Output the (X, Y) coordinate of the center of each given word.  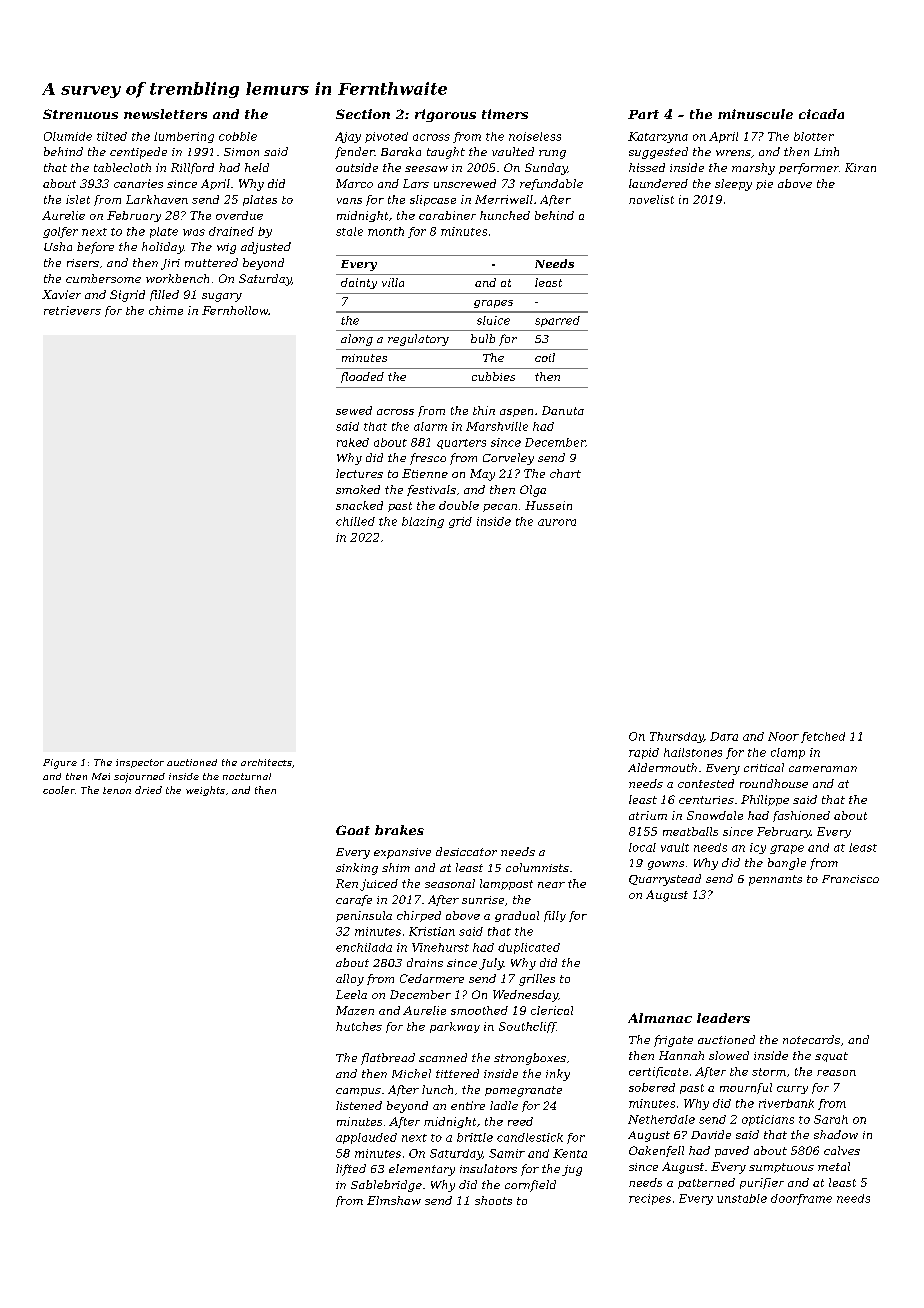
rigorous (445, 115)
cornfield (530, 1186)
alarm (430, 426)
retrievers (72, 310)
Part (643, 114)
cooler (59, 790)
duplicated (529, 948)
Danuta (563, 410)
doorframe (801, 1199)
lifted (351, 1170)
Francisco (850, 879)
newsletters (165, 114)
